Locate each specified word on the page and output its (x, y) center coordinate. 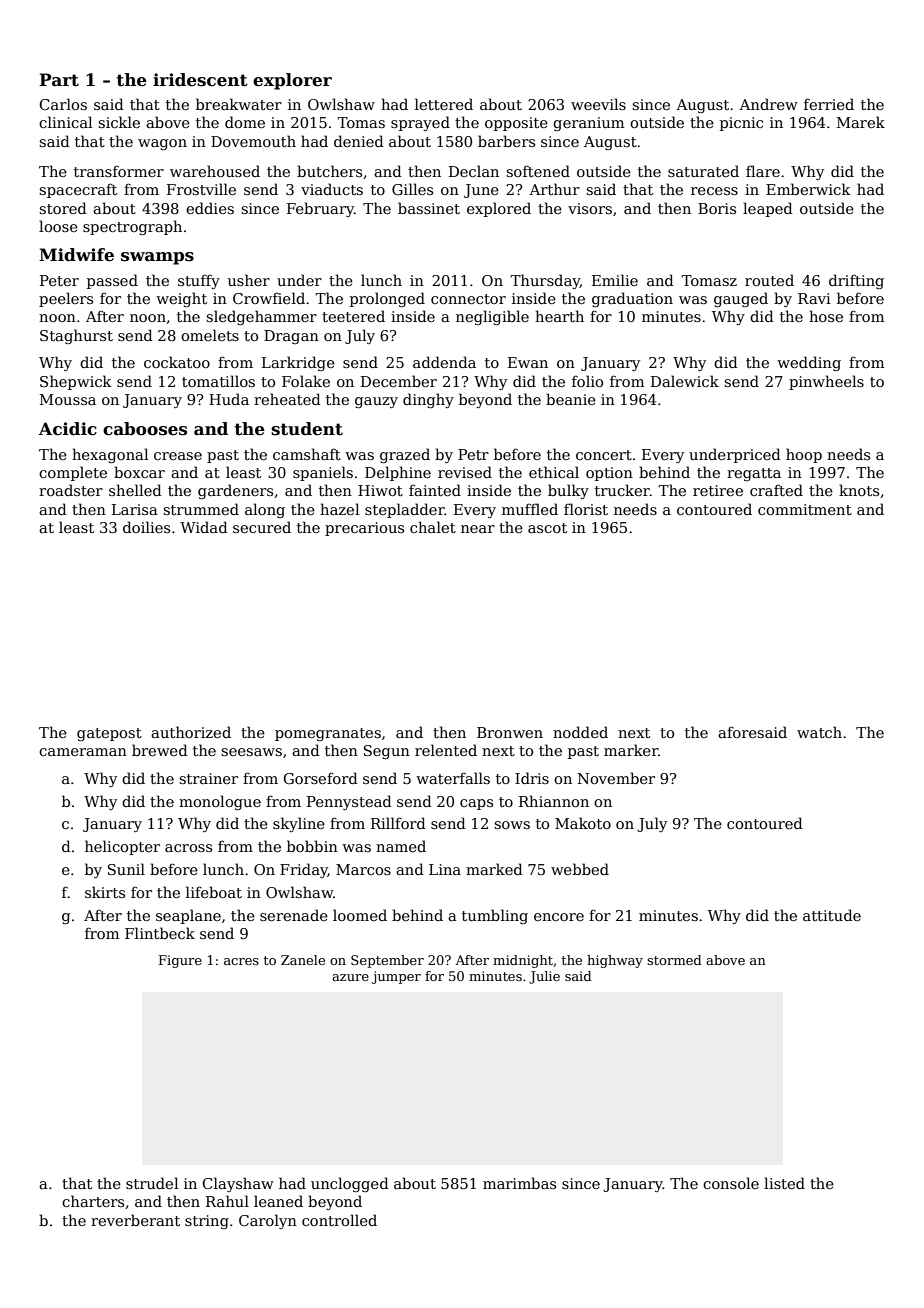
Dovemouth (253, 141)
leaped (768, 209)
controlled (339, 1220)
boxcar (139, 472)
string (207, 1222)
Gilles (412, 189)
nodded (580, 732)
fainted (435, 490)
